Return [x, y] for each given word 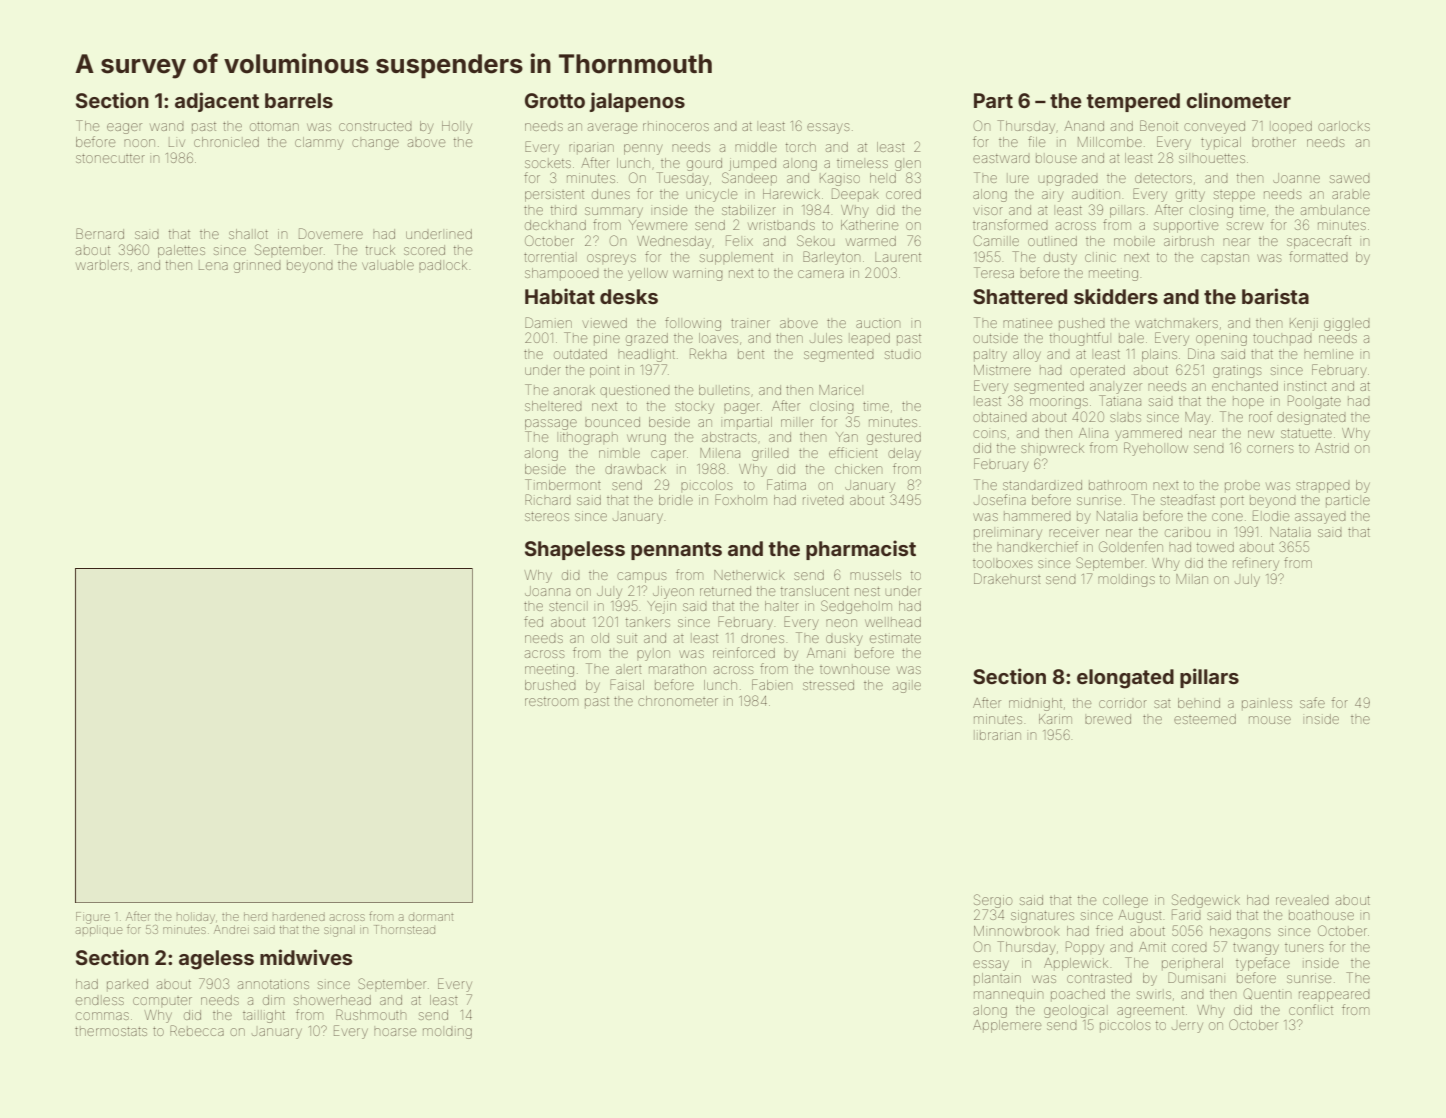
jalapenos [637, 102]
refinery [1256, 564]
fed [533, 621]
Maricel [840, 390]
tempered [1133, 102]
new [1261, 434]
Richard [548, 499]
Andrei [231, 929]
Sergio [993, 901]
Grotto [555, 100]
